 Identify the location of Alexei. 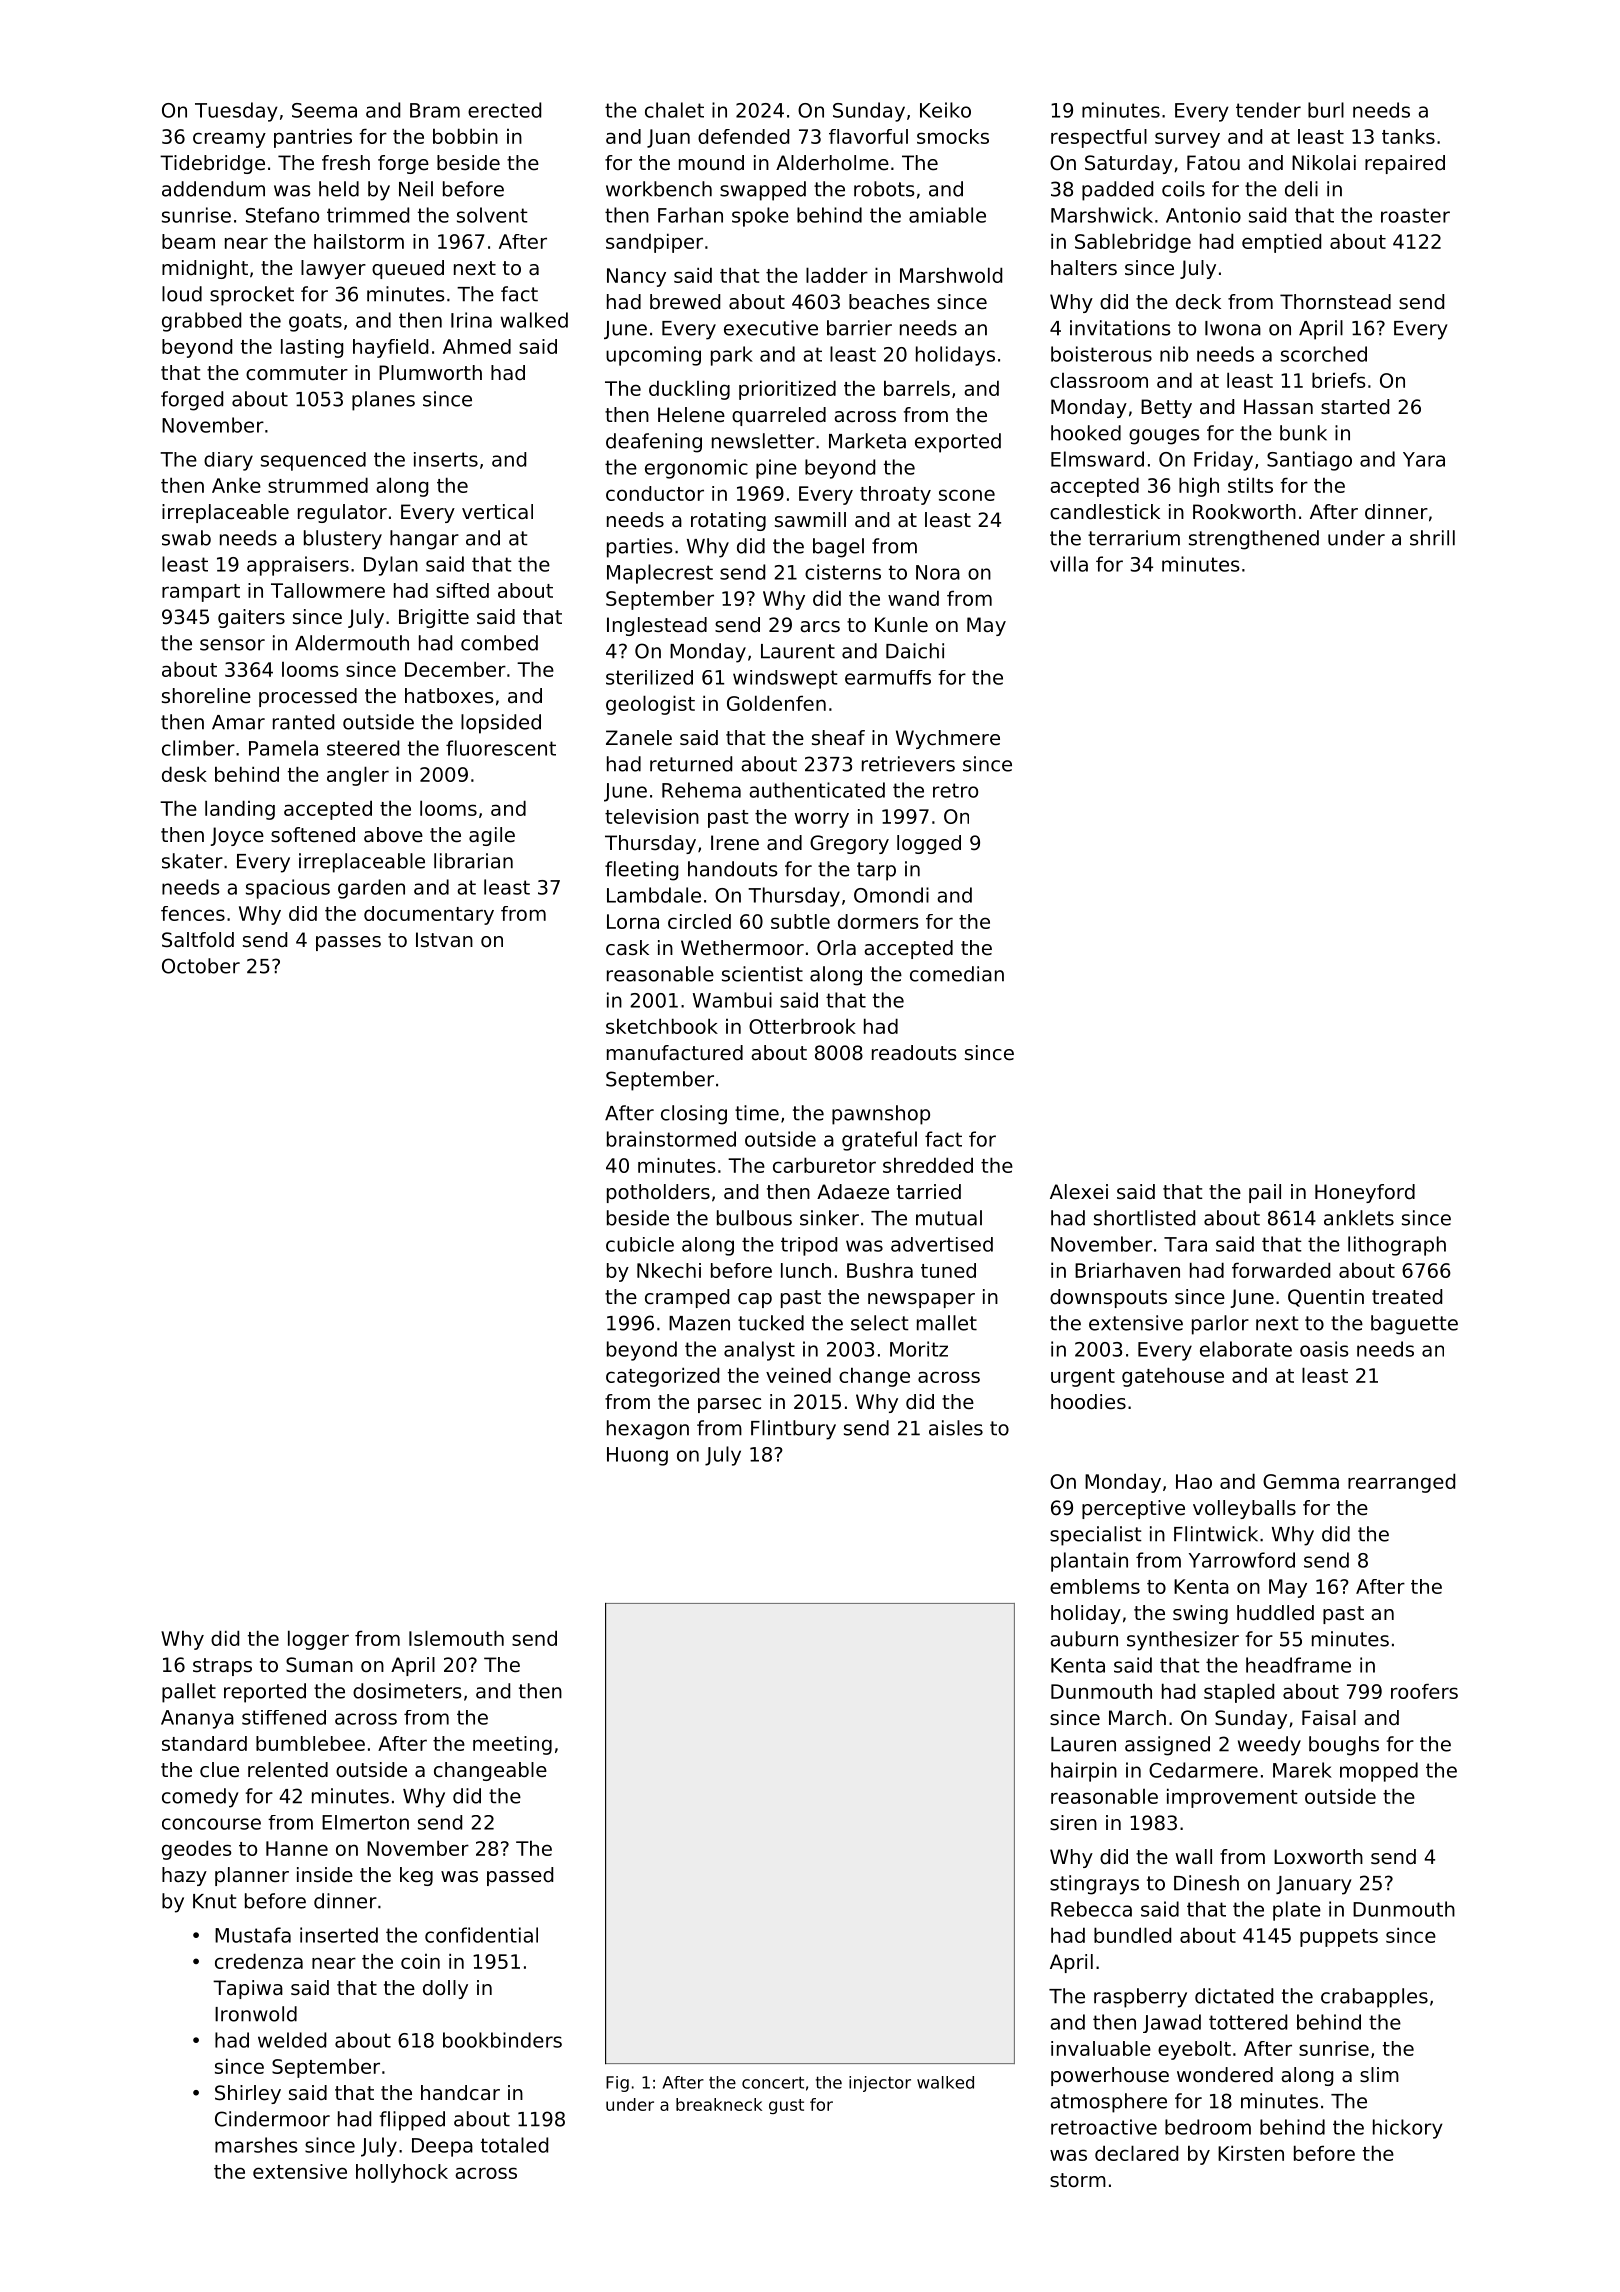
(1079, 1191).
